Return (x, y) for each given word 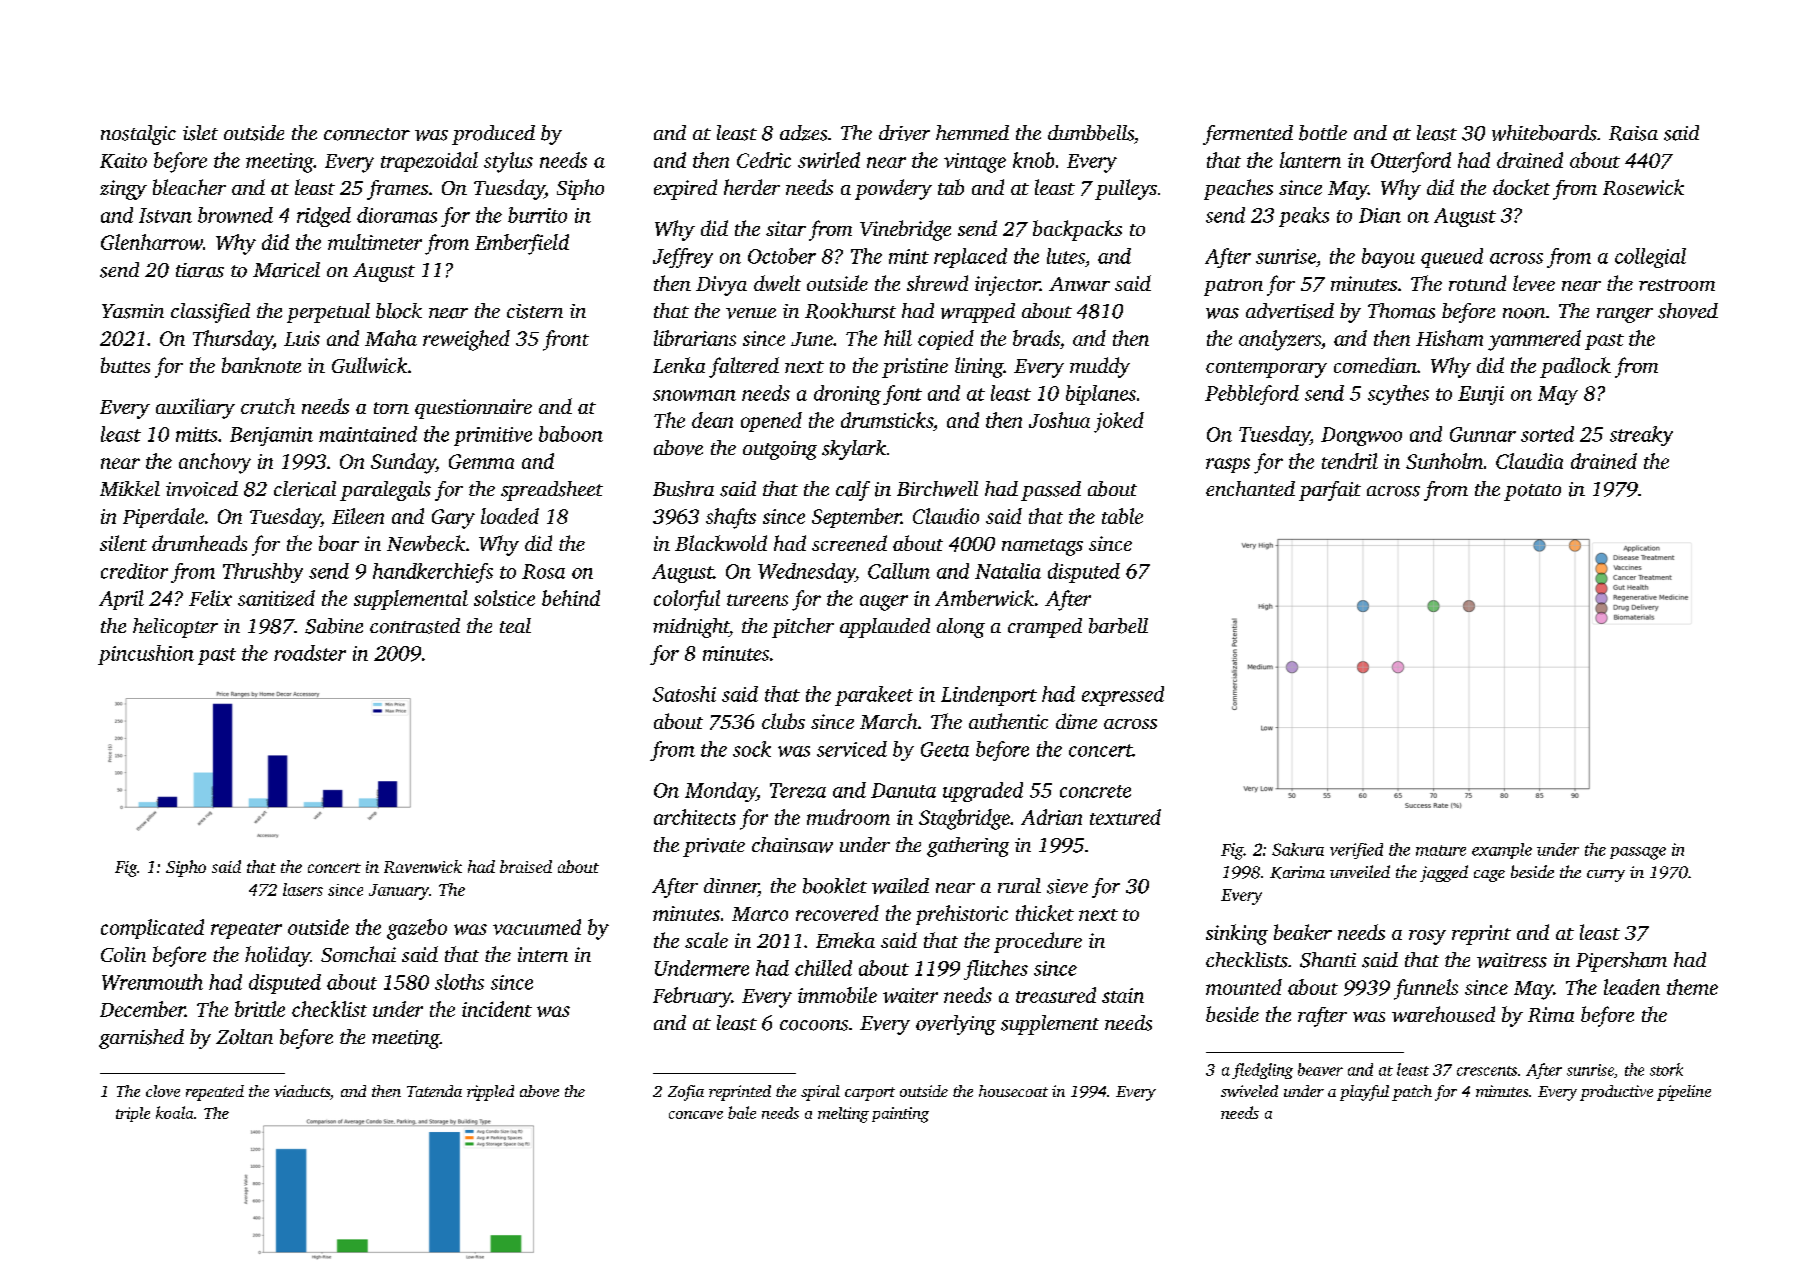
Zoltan (244, 1037)
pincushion (146, 655)
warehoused (1443, 1014)
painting (900, 1115)
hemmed (972, 132)
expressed (1123, 696)
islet (200, 133)
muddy (1100, 367)
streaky (1641, 436)
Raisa (1633, 133)
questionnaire (473, 409)
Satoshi (684, 694)
